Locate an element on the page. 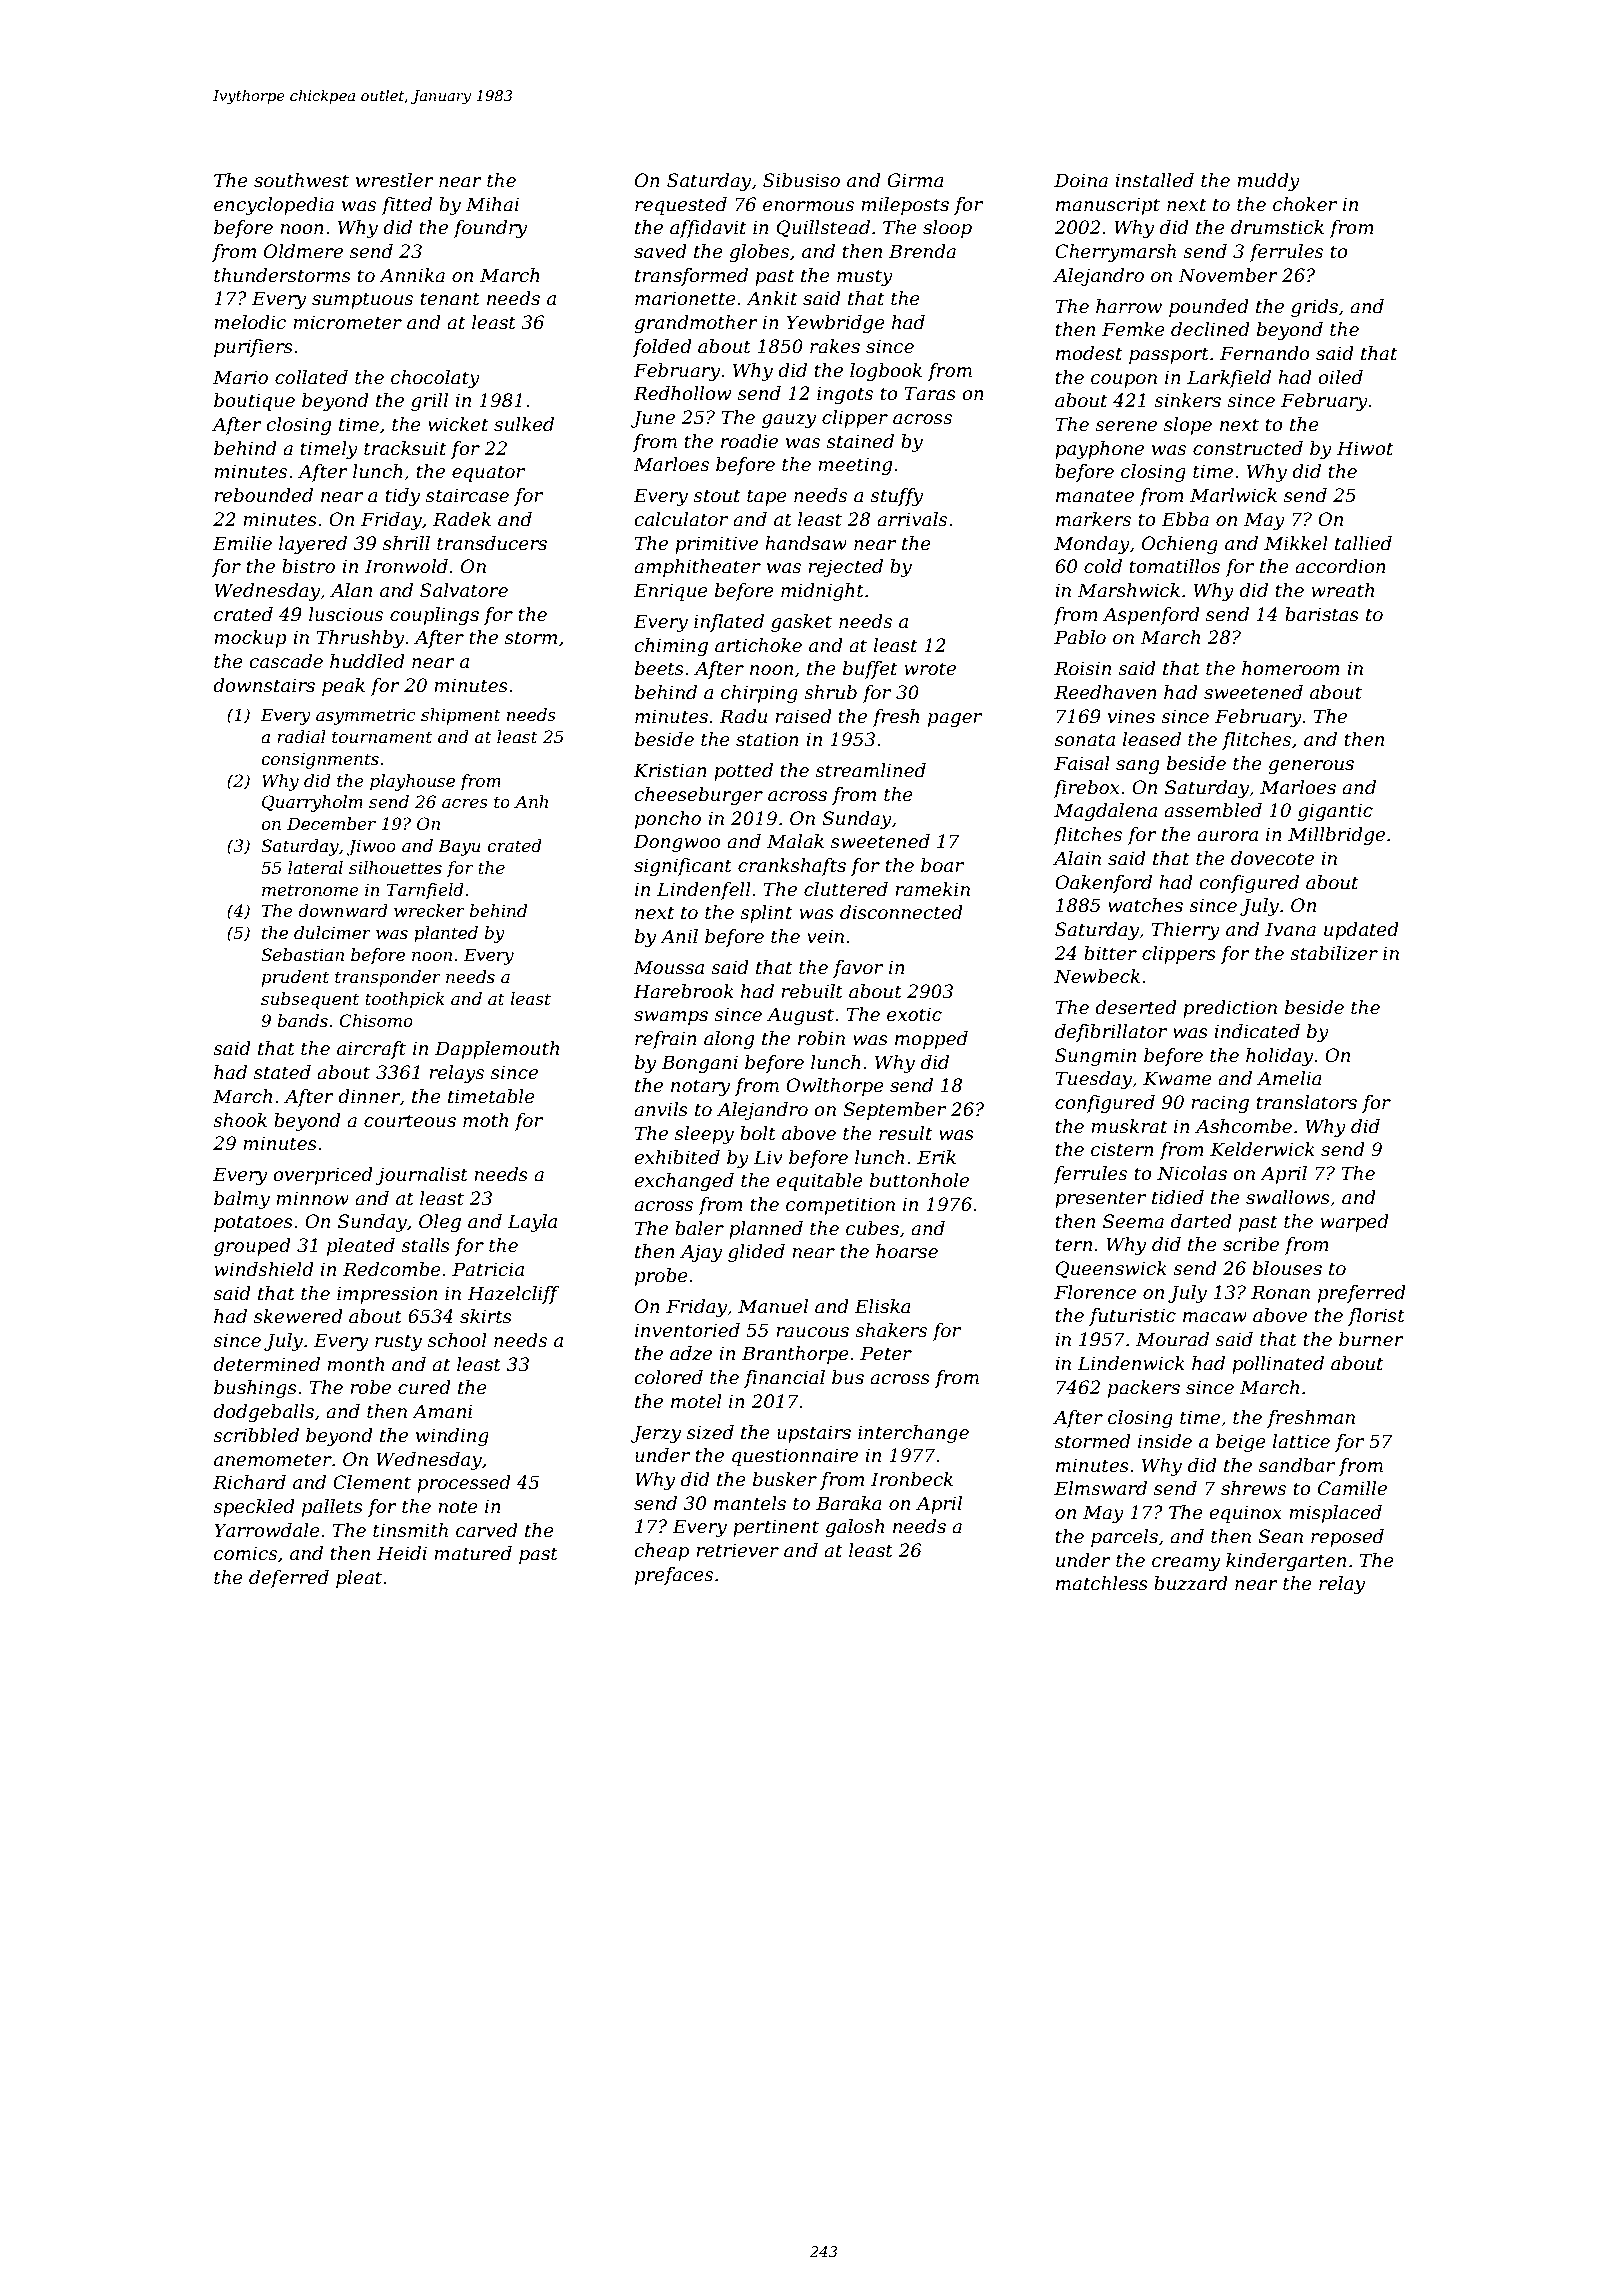 This page has width=1620, height=2292. grouped is located at coordinates (252, 1247).
